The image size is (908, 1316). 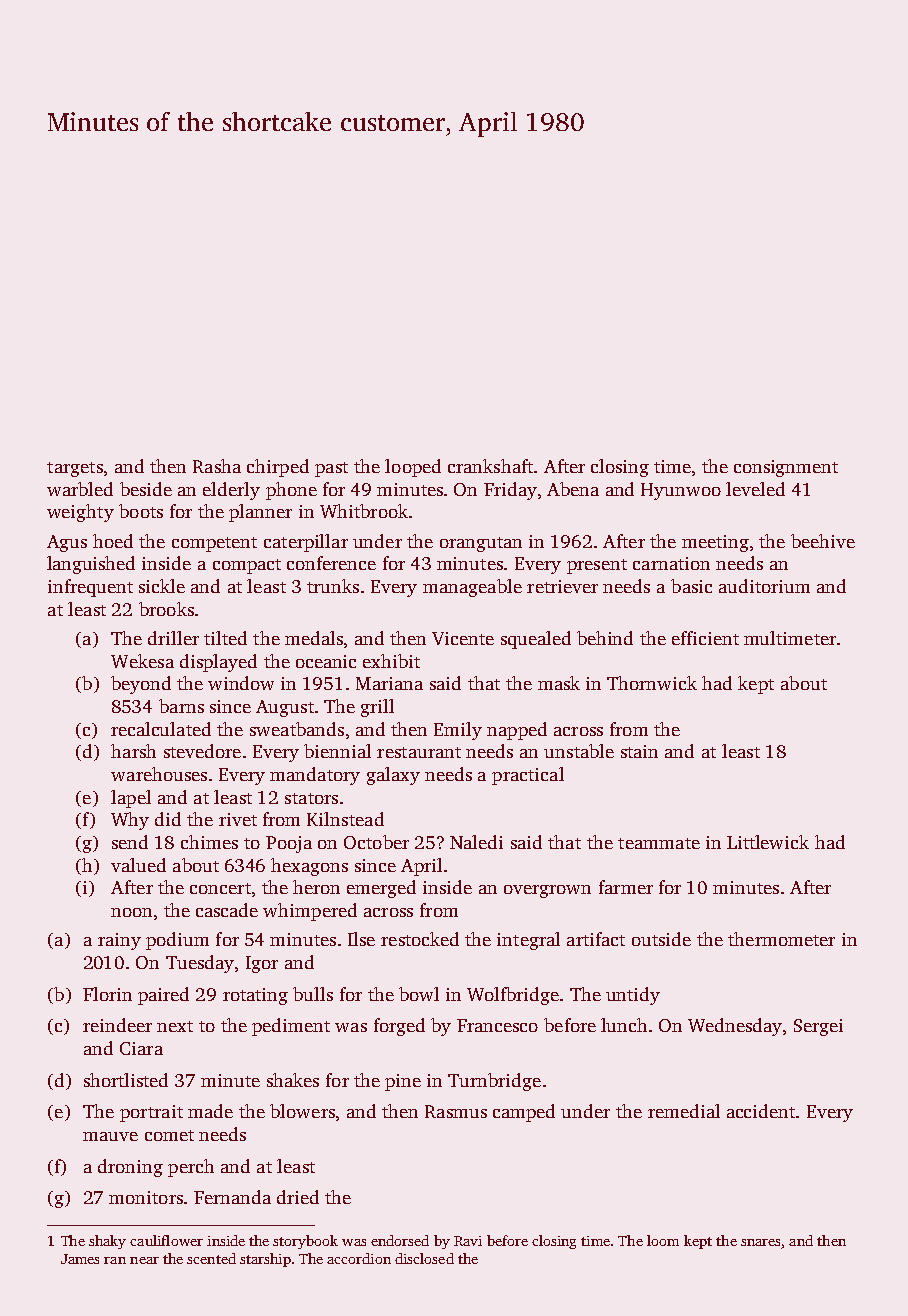 What do you see at coordinates (513, 996) in the screenshot?
I see `Wolfbridge` at bounding box center [513, 996].
